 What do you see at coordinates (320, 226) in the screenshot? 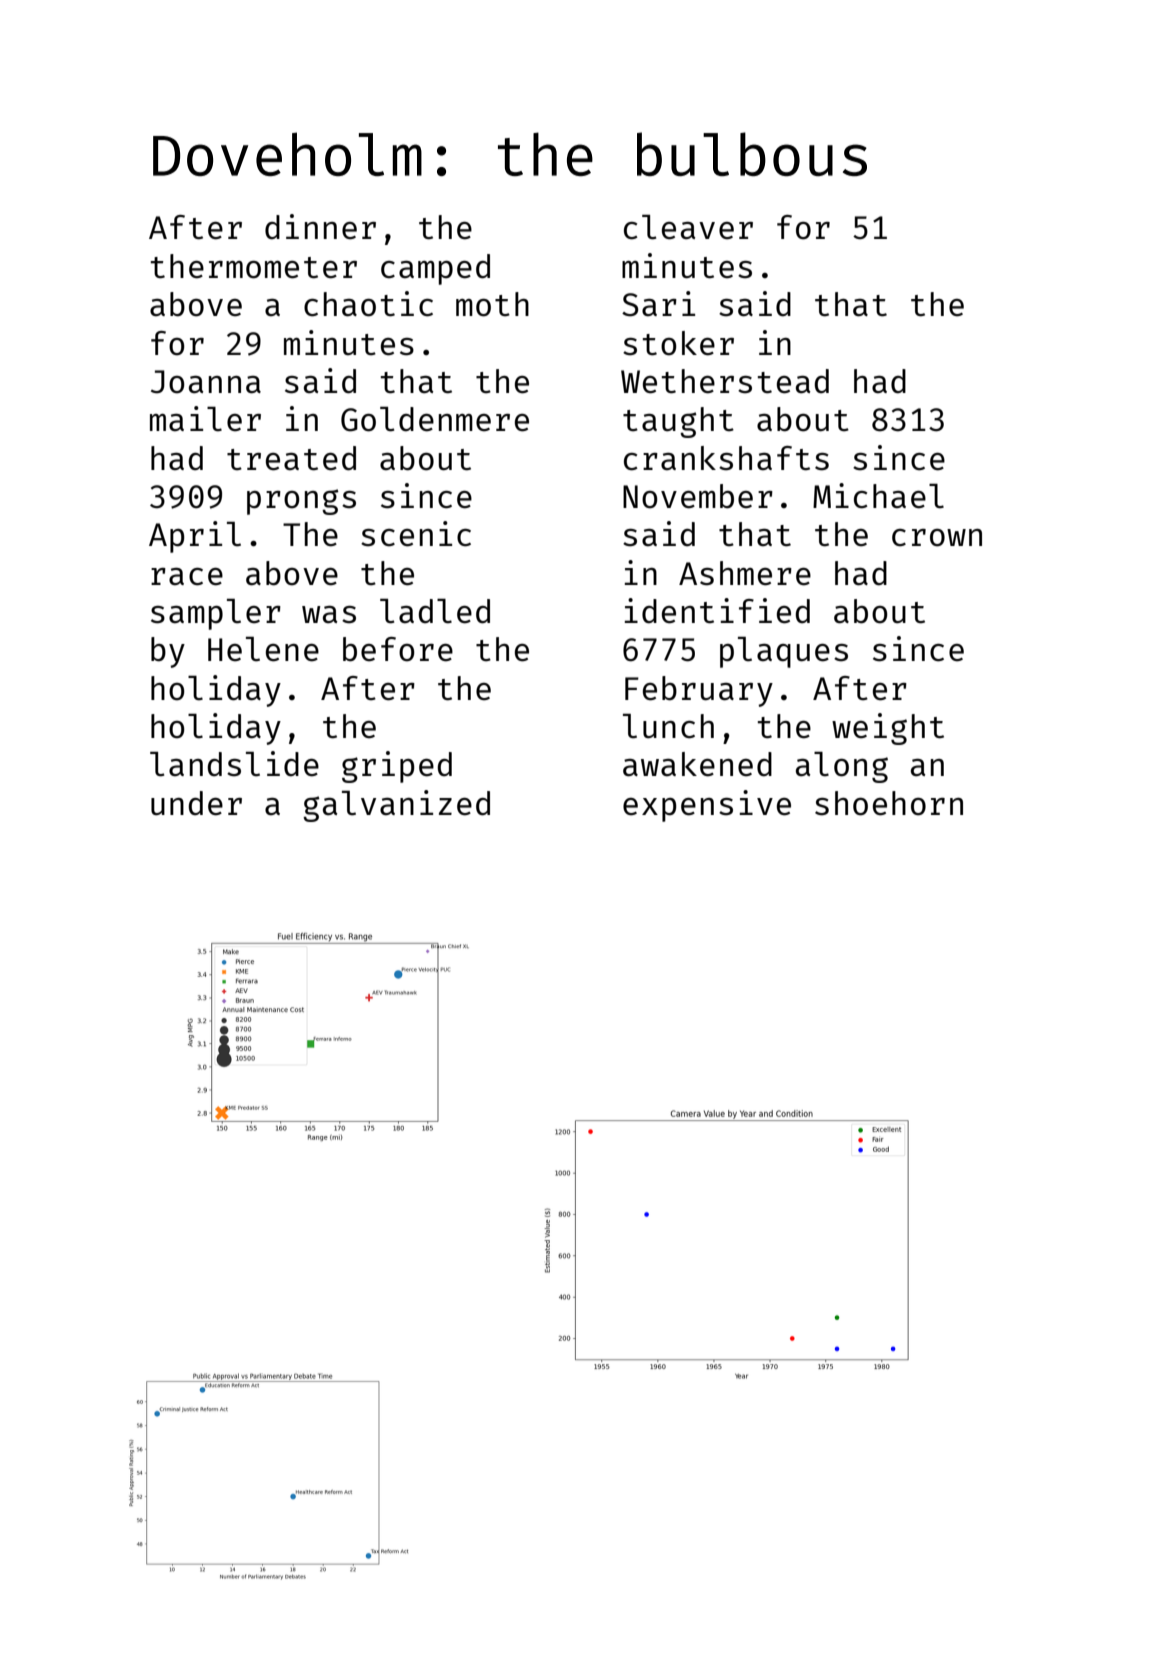
I see `dinner` at bounding box center [320, 226].
